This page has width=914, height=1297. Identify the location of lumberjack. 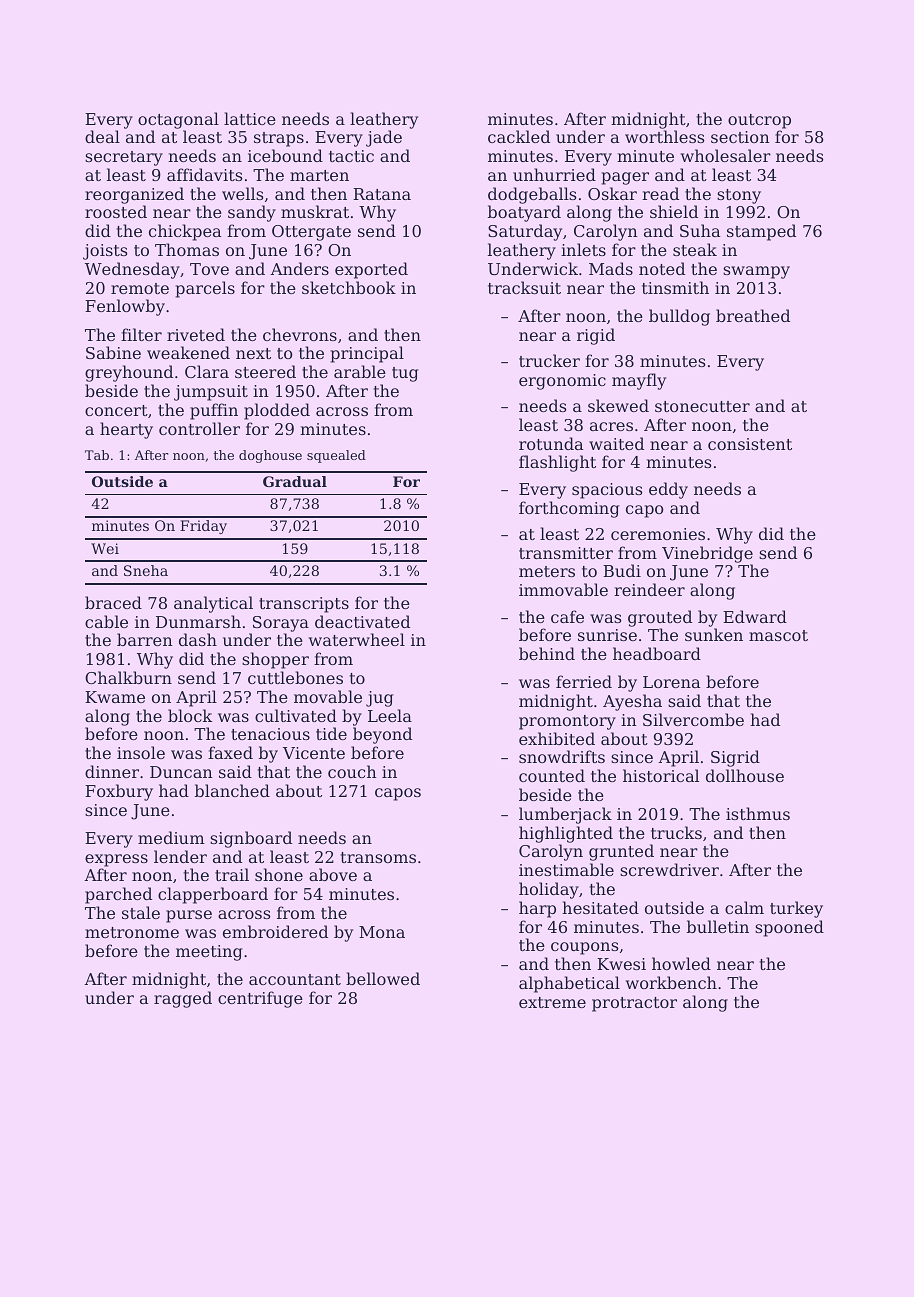
(565, 815).
